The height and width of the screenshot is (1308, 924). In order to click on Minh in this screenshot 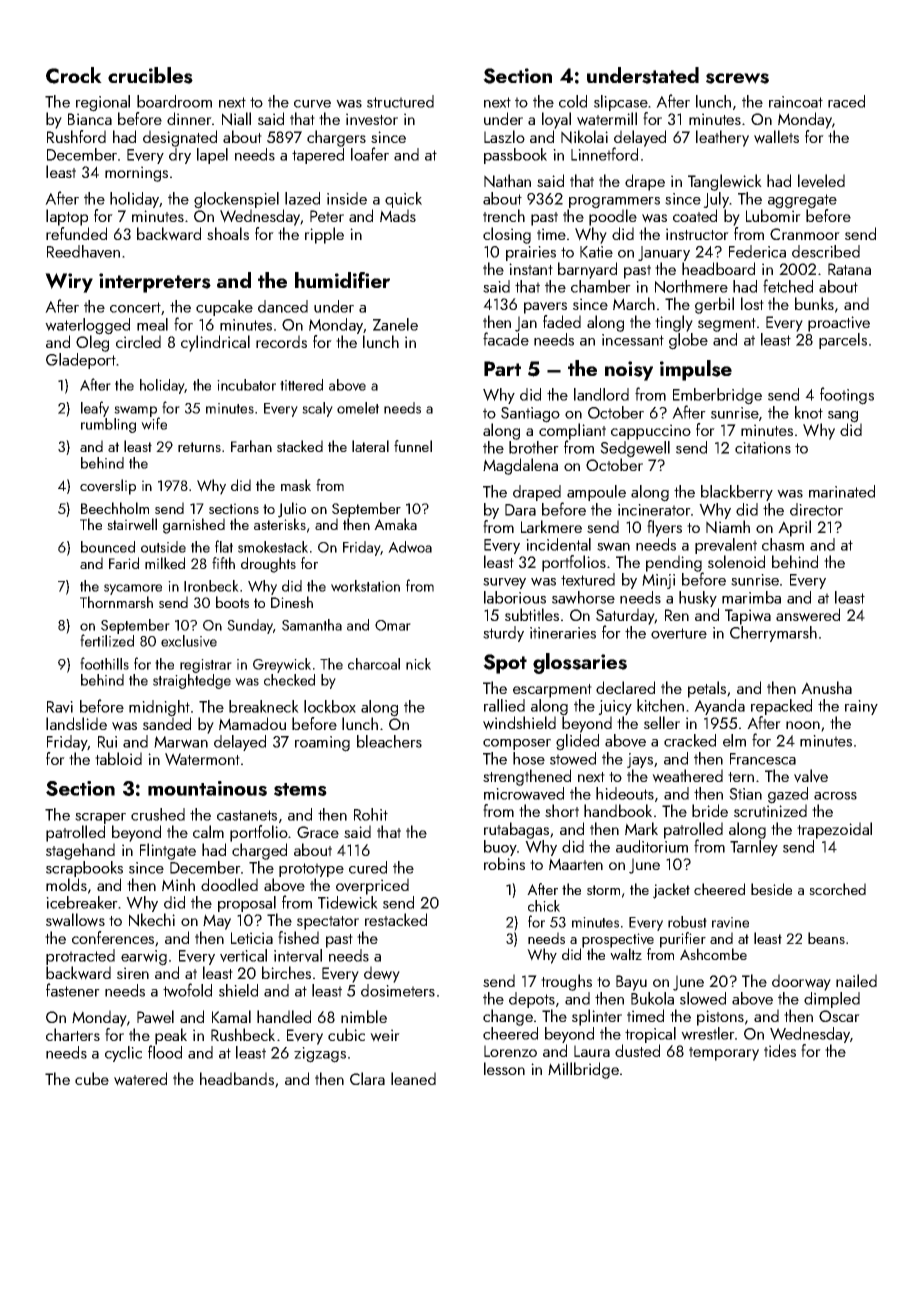, I will do `click(178, 884)`.
